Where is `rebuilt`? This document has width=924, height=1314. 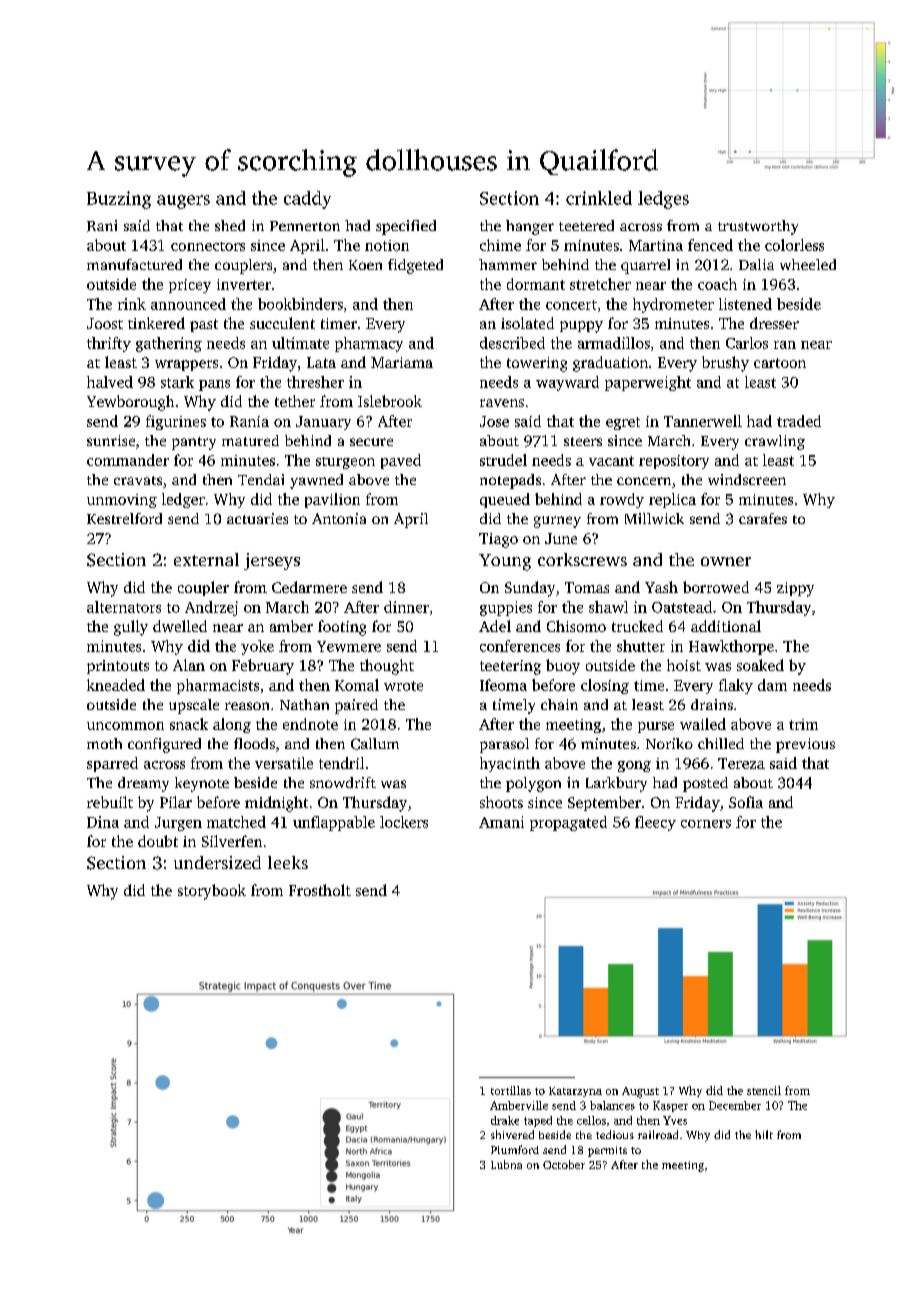
rebuilt is located at coordinates (110, 802).
